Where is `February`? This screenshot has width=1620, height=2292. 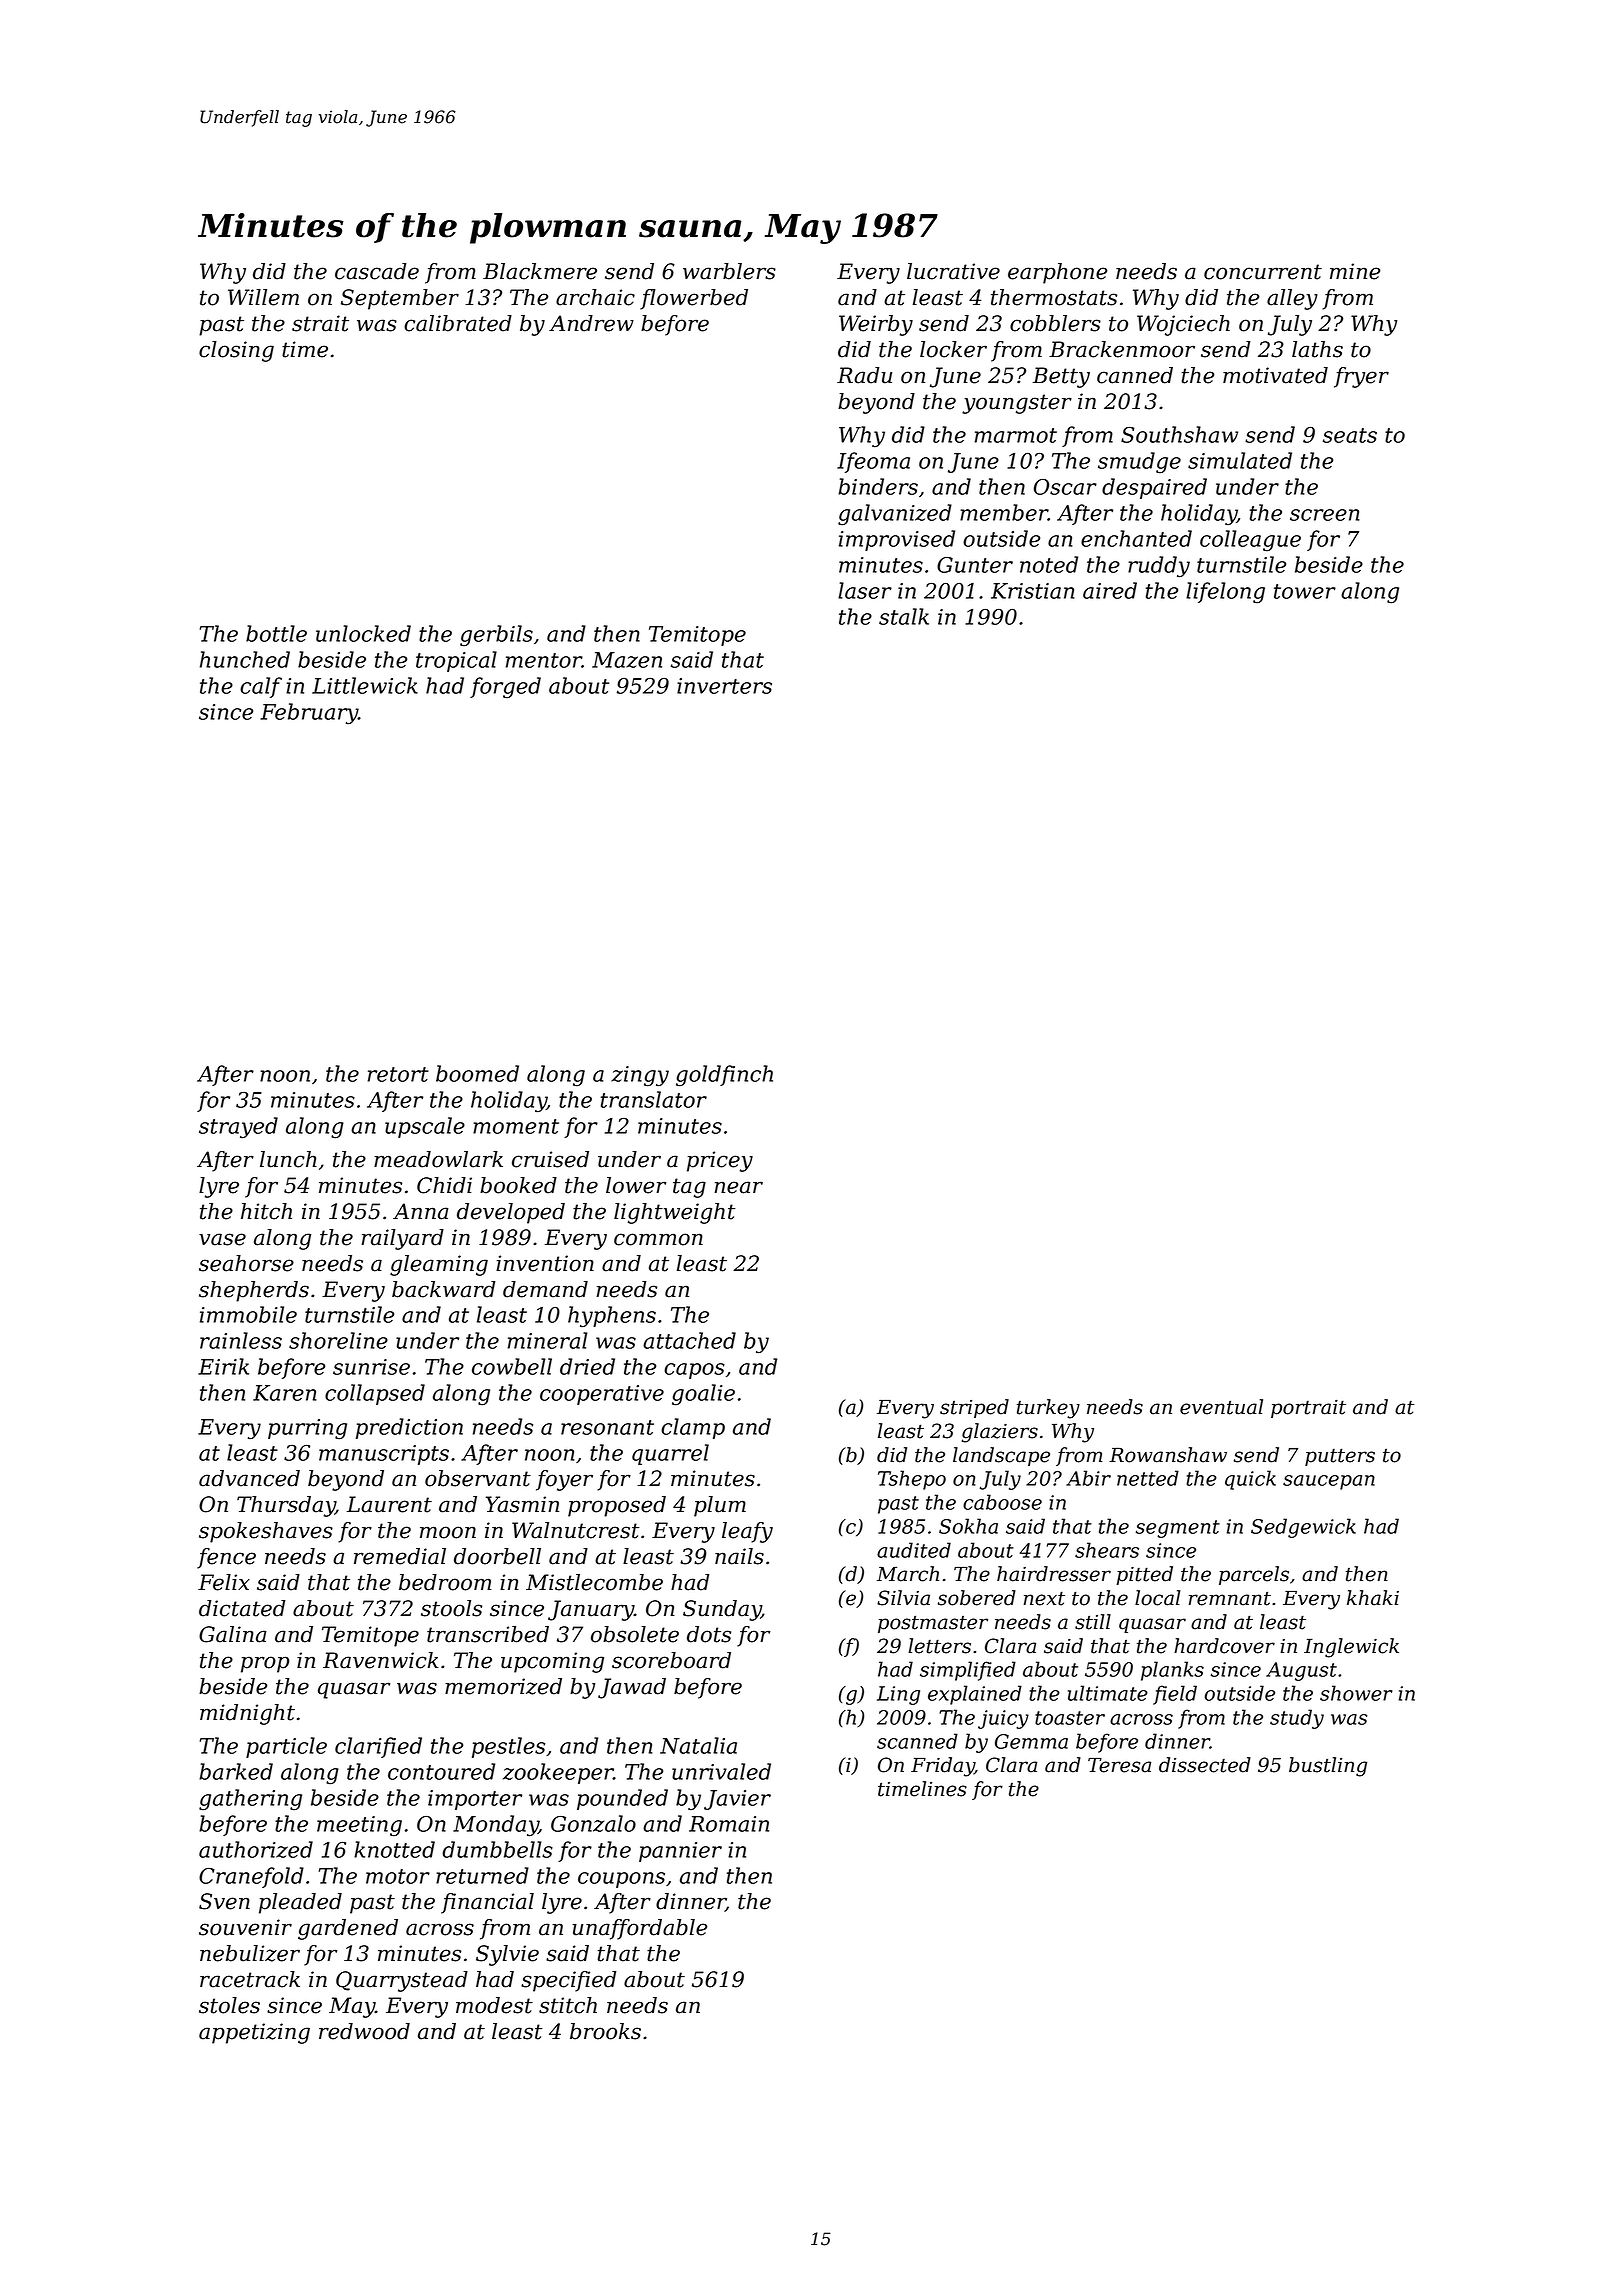
February is located at coordinates (309, 713).
